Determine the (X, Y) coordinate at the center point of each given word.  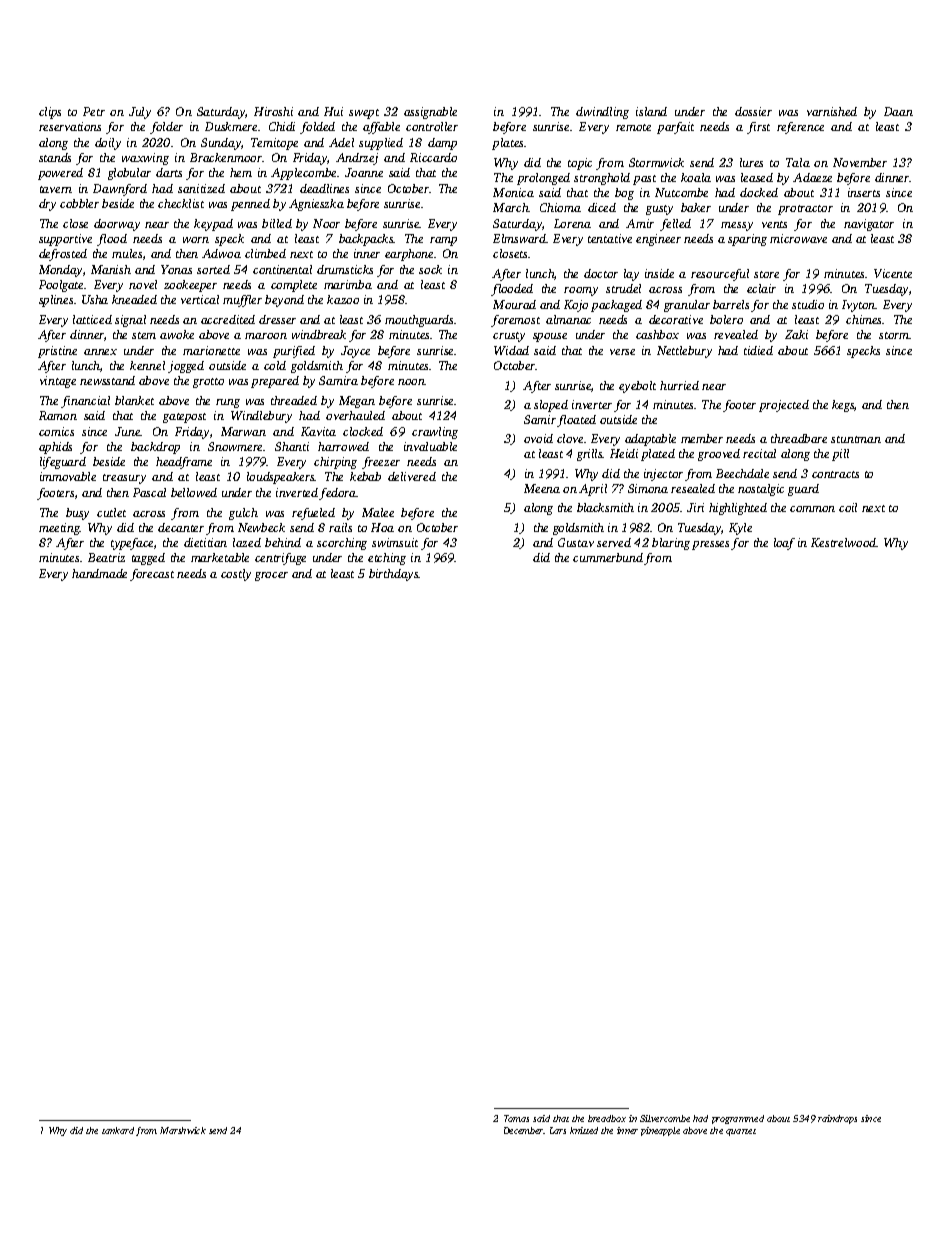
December (524, 1130)
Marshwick (183, 1130)
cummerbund (608, 557)
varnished (832, 111)
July (140, 113)
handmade (99, 573)
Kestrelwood (844, 542)
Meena (542, 488)
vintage (58, 382)
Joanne (364, 172)
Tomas (516, 1118)
